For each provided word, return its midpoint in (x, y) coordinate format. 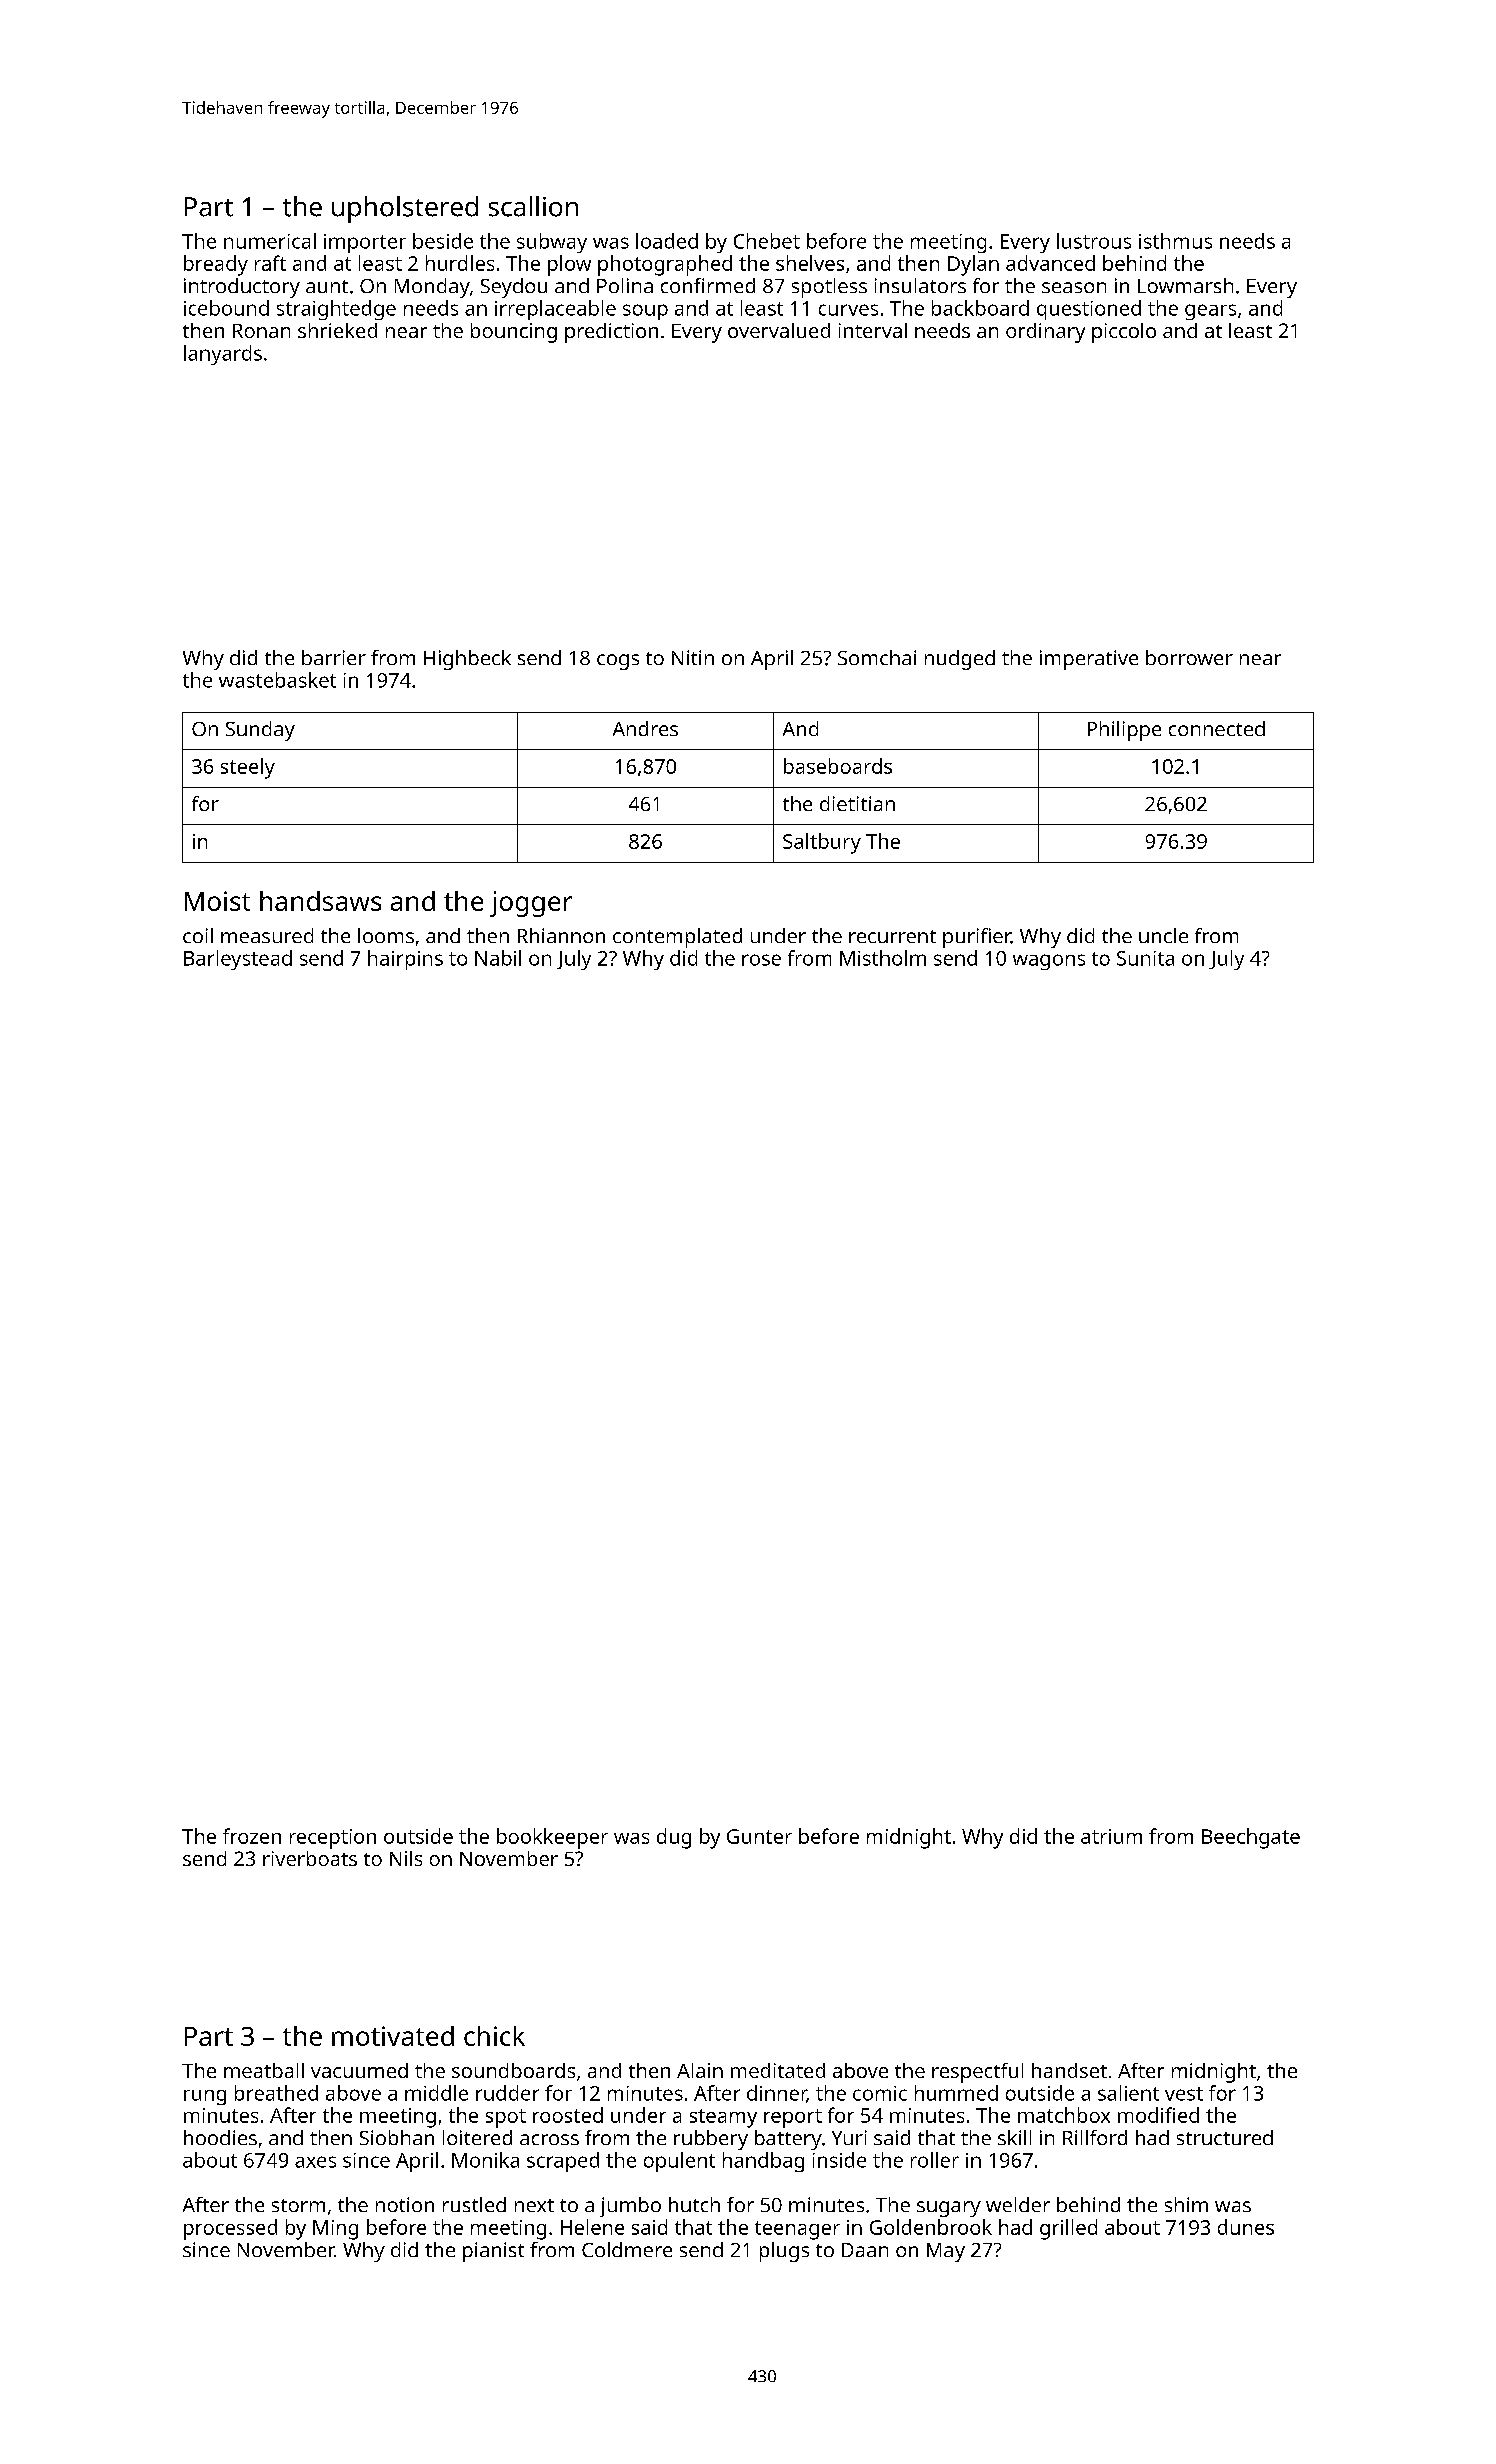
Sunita (1145, 958)
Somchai (877, 657)
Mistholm (883, 958)
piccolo (1124, 333)
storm (298, 2205)
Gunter (759, 1836)
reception (333, 1839)
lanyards (223, 355)
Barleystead (238, 960)
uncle (1163, 935)
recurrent (892, 936)
